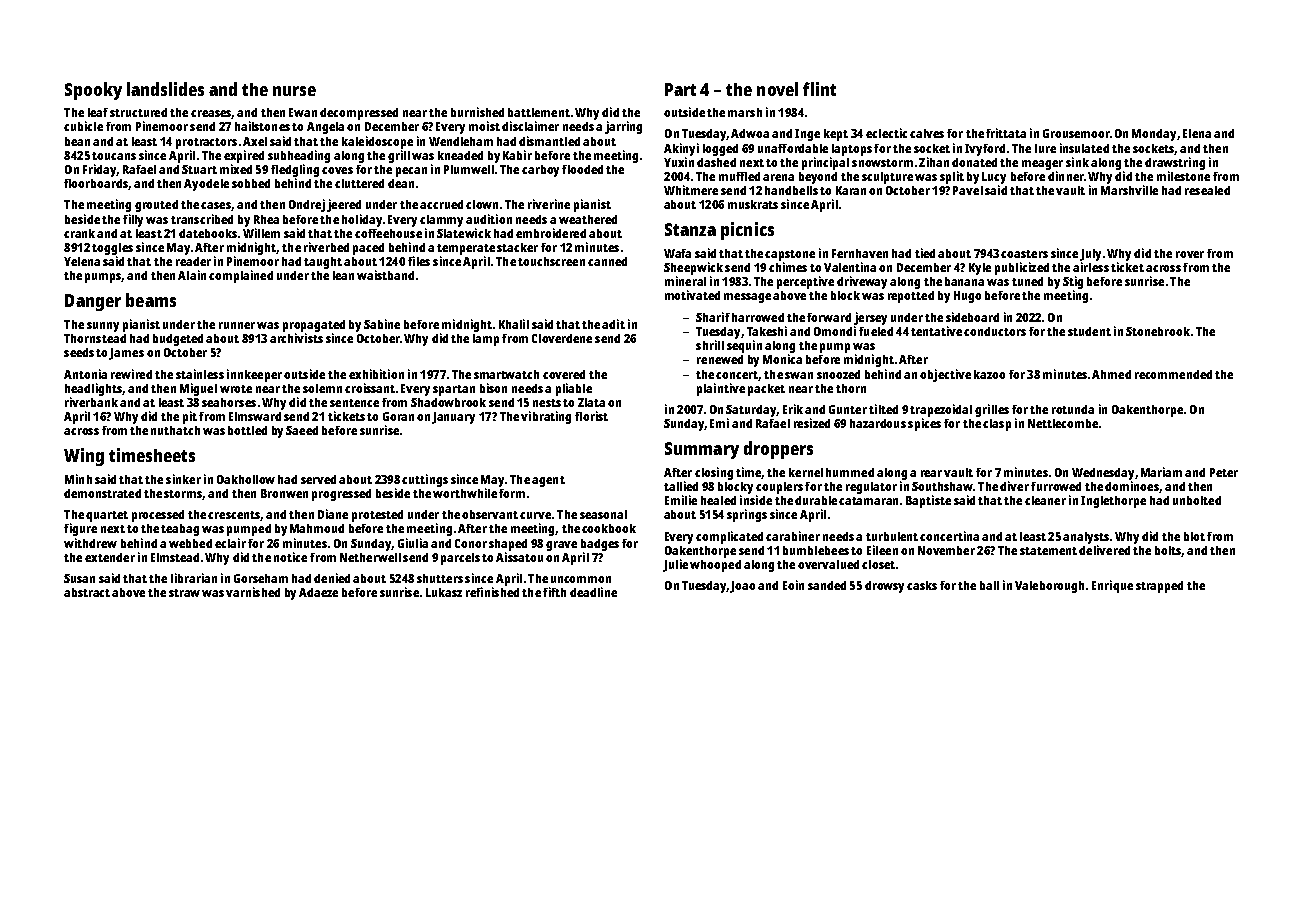  What do you see at coordinates (593, 592) in the image?
I see `deadline` at bounding box center [593, 592].
